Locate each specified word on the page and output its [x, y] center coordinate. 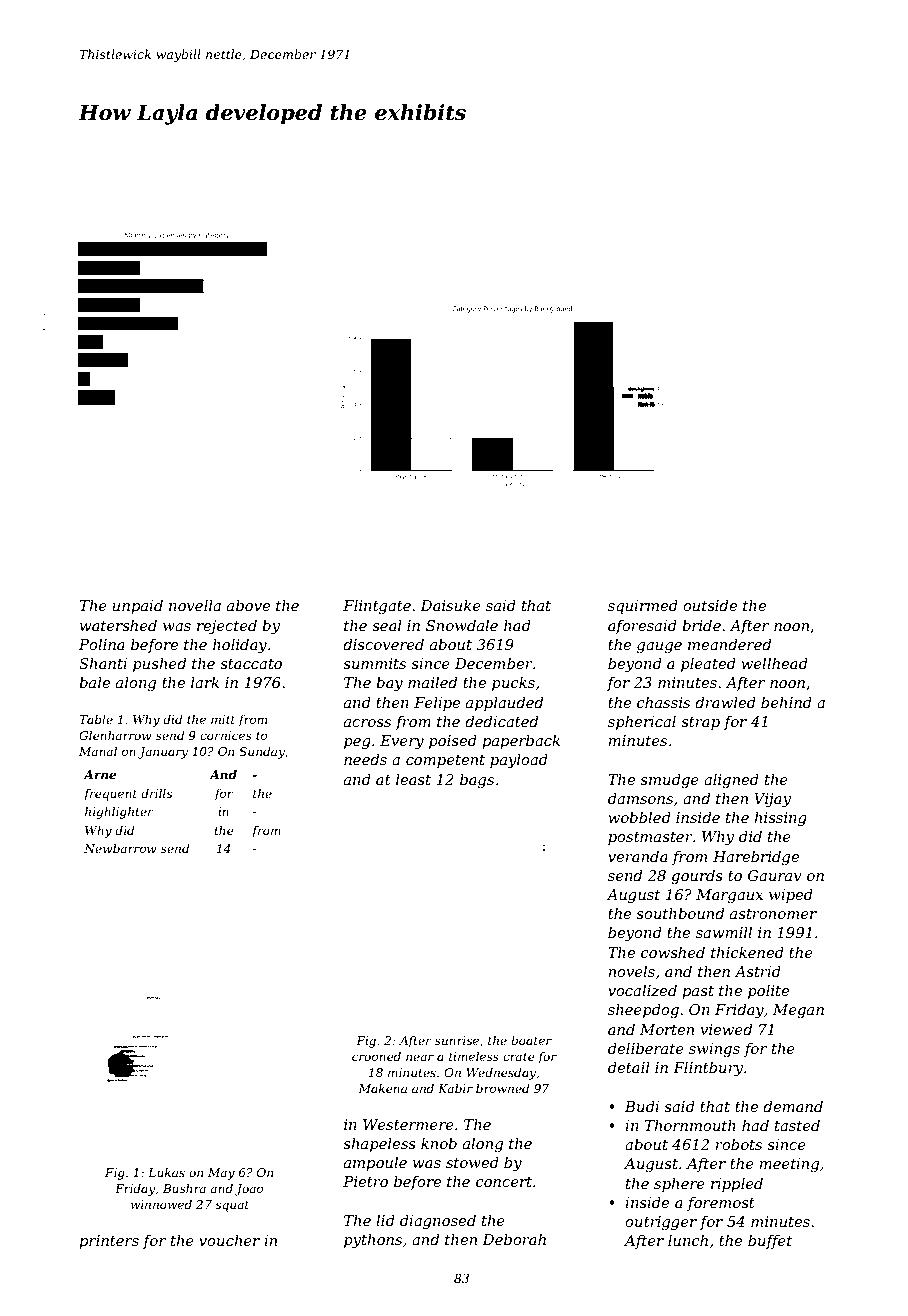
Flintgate [377, 607]
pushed [159, 664]
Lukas [166, 1172]
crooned [376, 1056]
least [413, 779]
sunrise [457, 1040]
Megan [798, 1011]
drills [156, 793]
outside [710, 605]
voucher [229, 1240]
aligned [731, 781]
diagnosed [438, 1222]
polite [768, 991]
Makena [382, 1088]
